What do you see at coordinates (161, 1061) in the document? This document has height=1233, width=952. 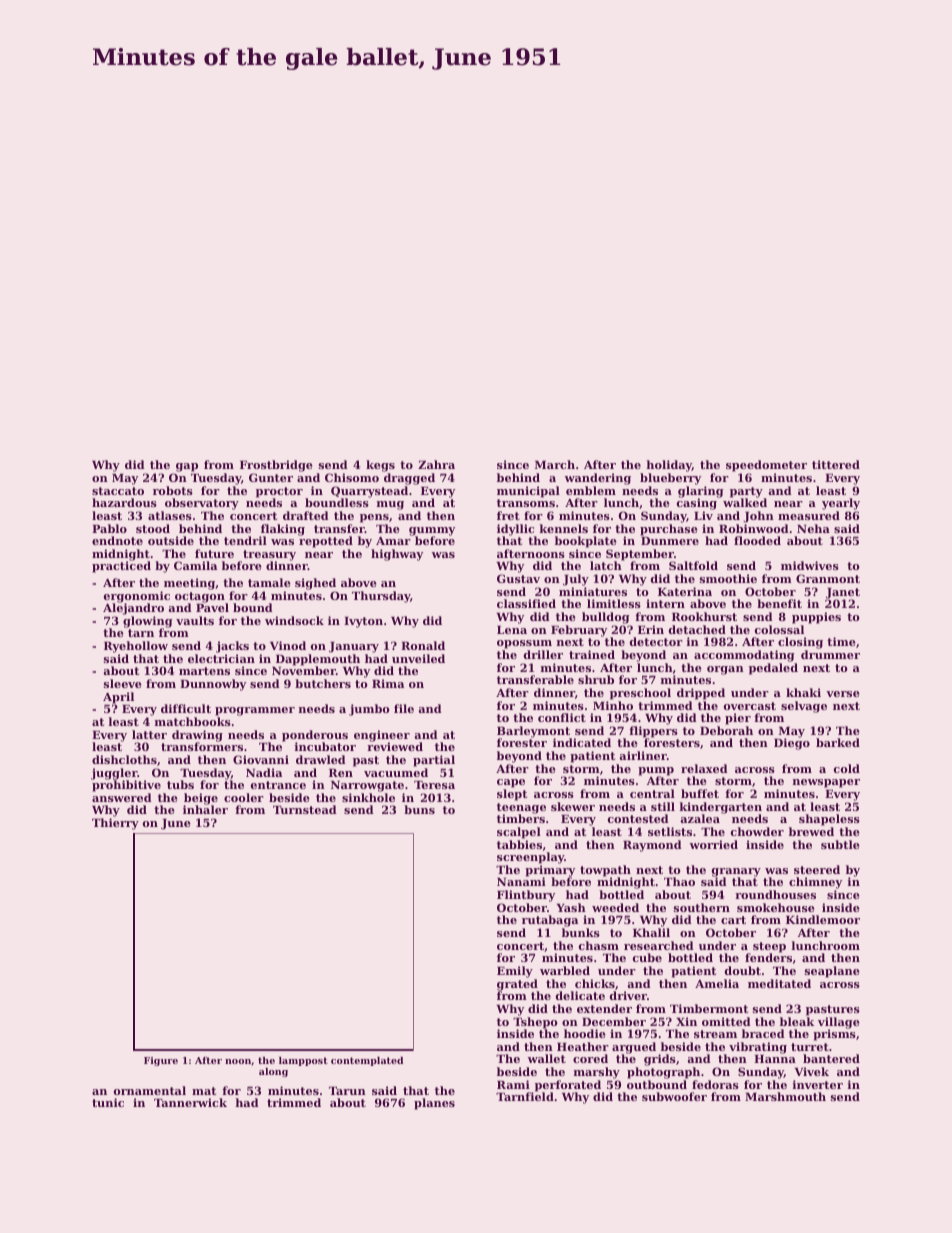 I see `Figure` at bounding box center [161, 1061].
